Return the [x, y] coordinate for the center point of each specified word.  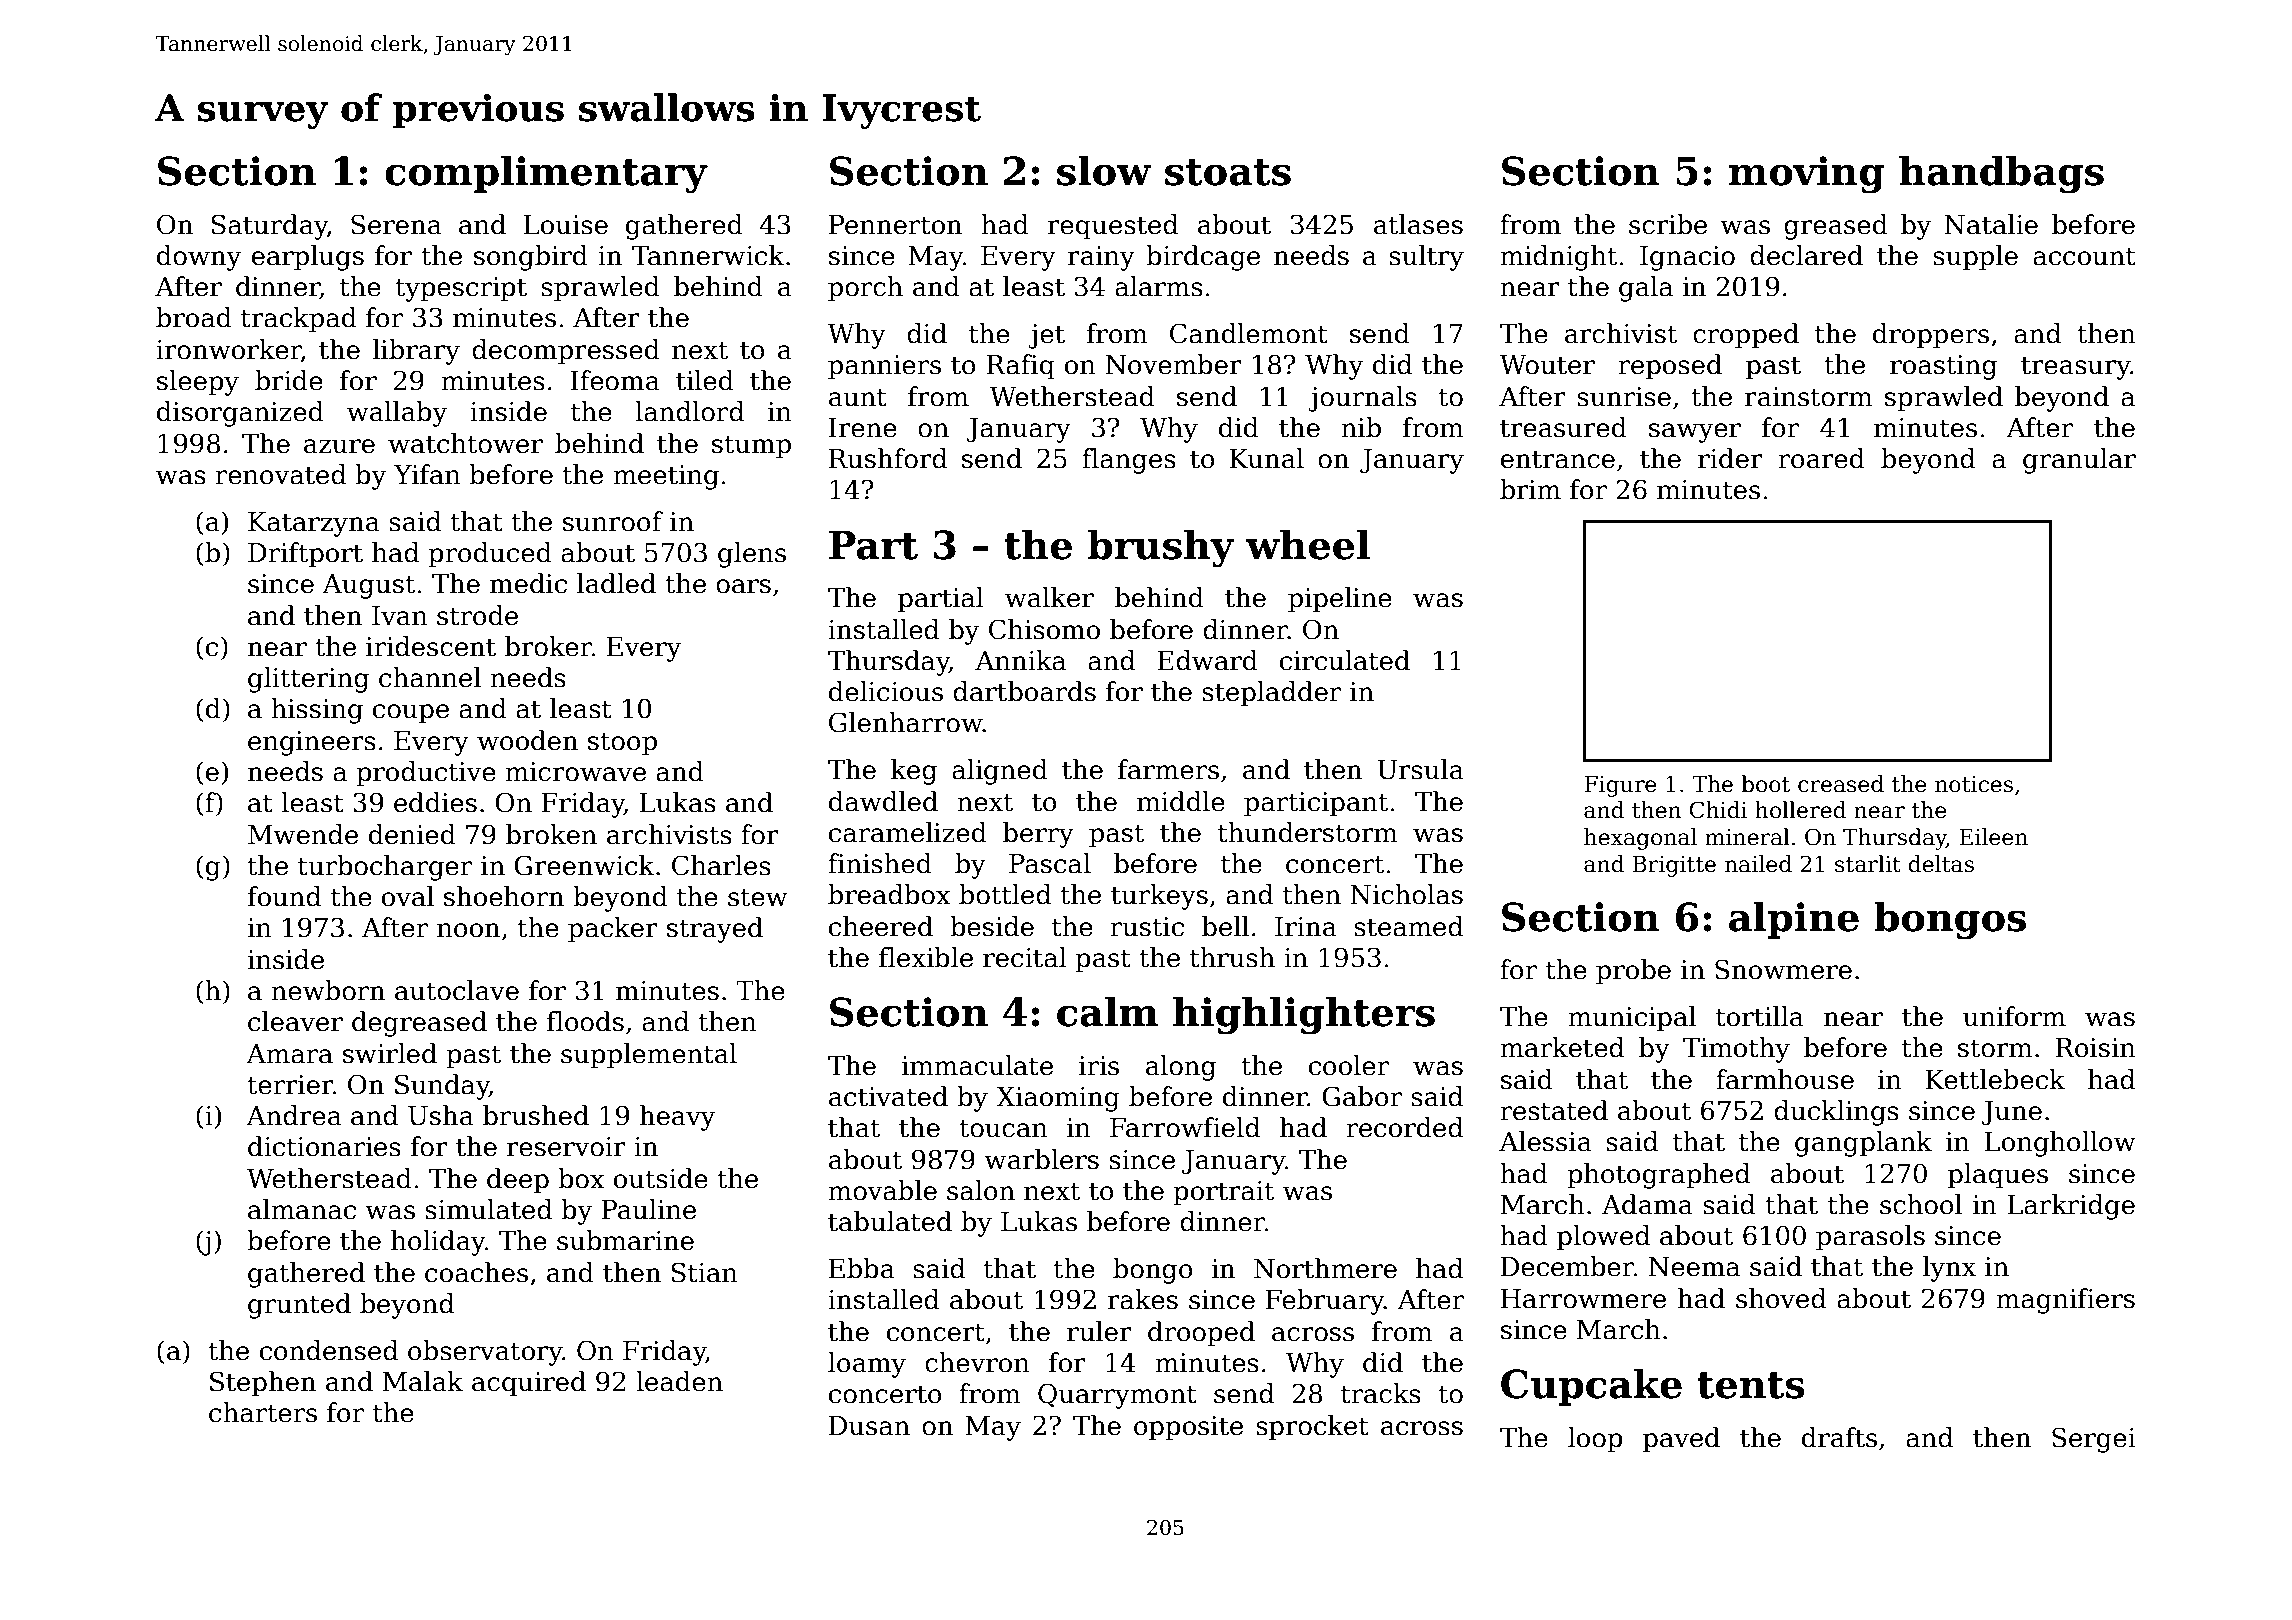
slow [1104, 170]
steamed [1408, 926]
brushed [536, 1115]
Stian [705, 1272]
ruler [1099, 1331]
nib [1361, 427]
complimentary [546, 174]
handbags [2001, 174]
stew [758, 897]
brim [1530, 489]
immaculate [977, 1065]
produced [490, 555]
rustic [1147, 927]
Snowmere [1783, 969]
